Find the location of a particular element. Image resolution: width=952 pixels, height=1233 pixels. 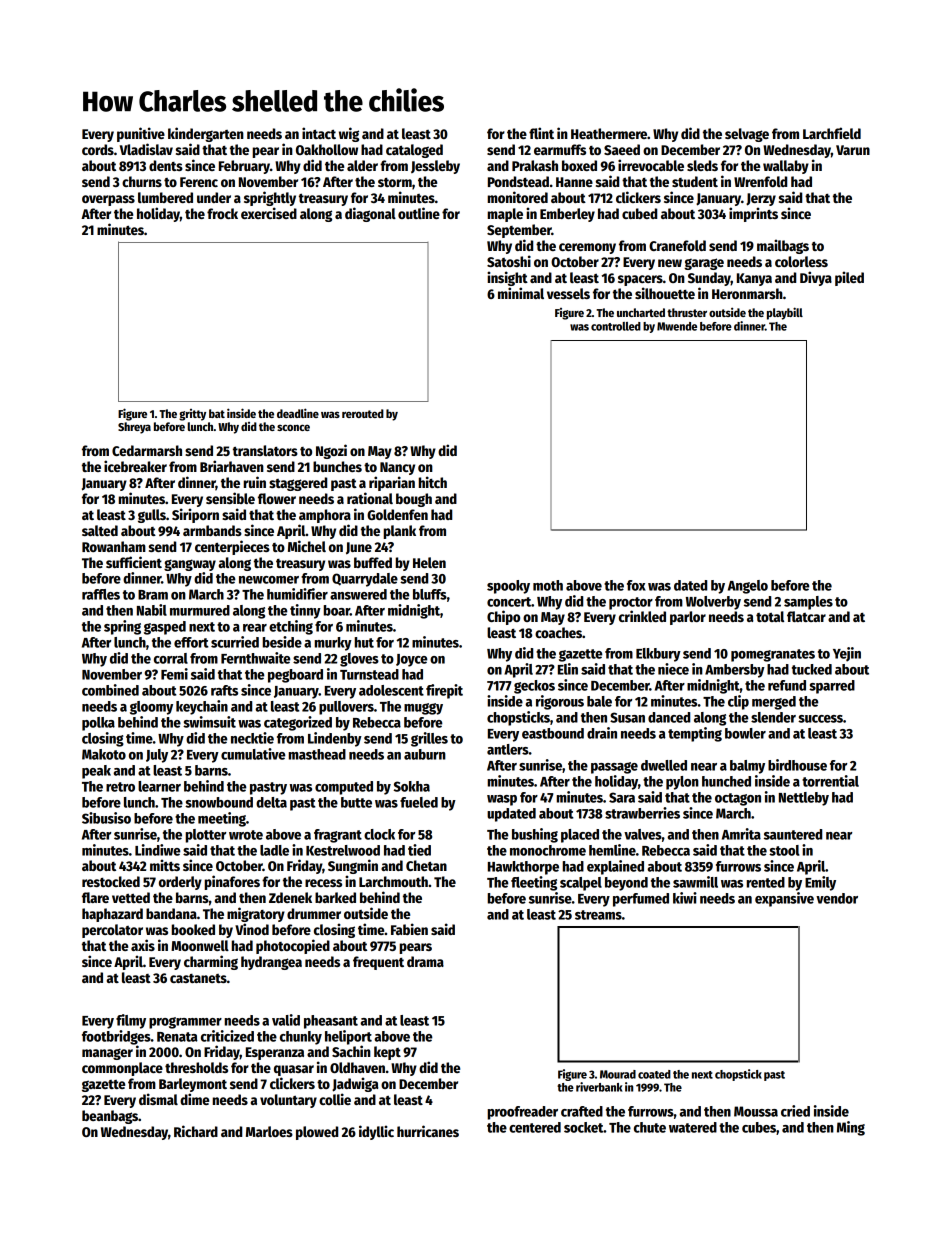

imprints is located at coordinates (753, 214).
